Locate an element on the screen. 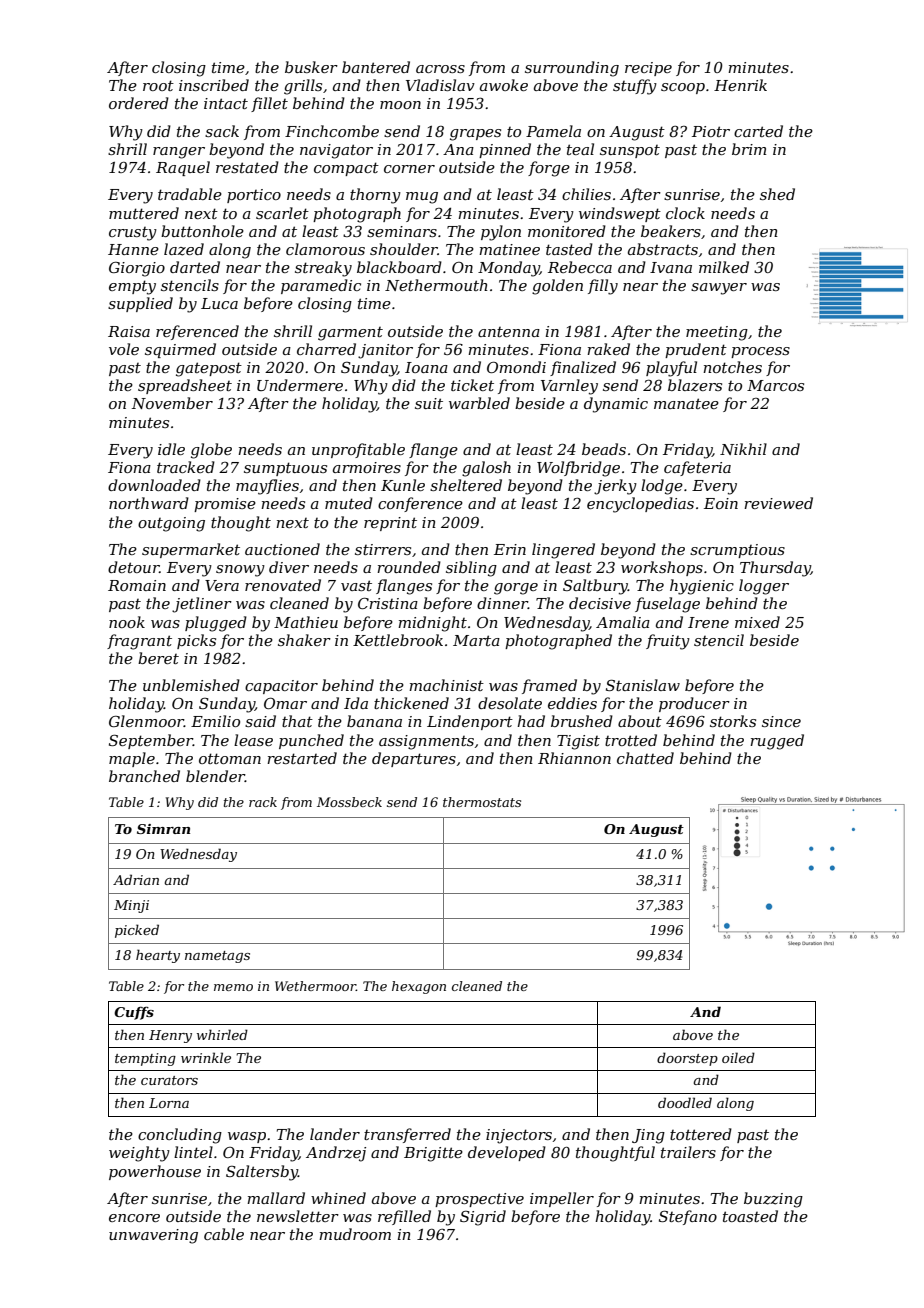  Stefano is located at coordinates (688, 1217).
